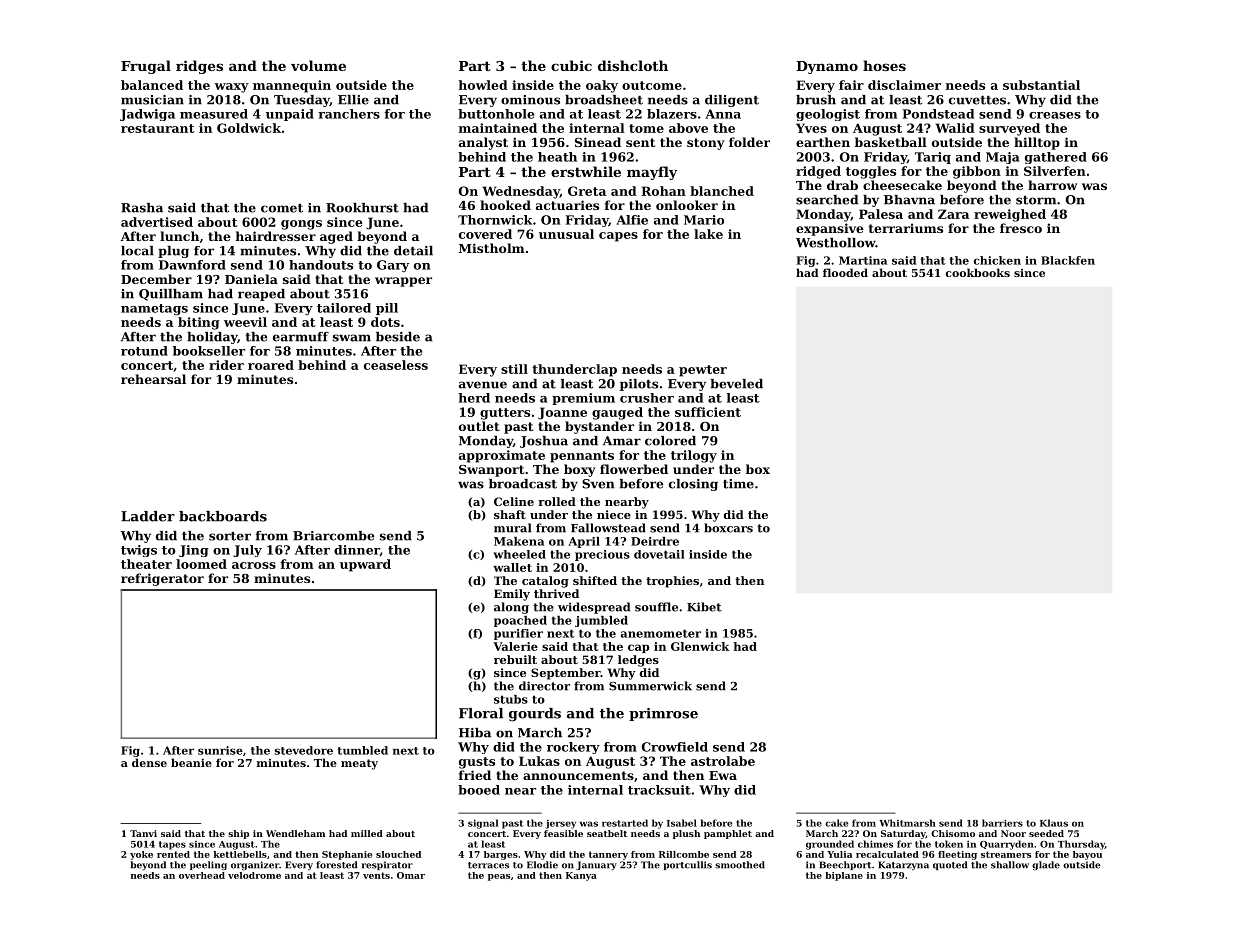 The image size is (1233, 952). Describe the element at coordinates (738, 484) in the screenshot. I see `time` at that location.
